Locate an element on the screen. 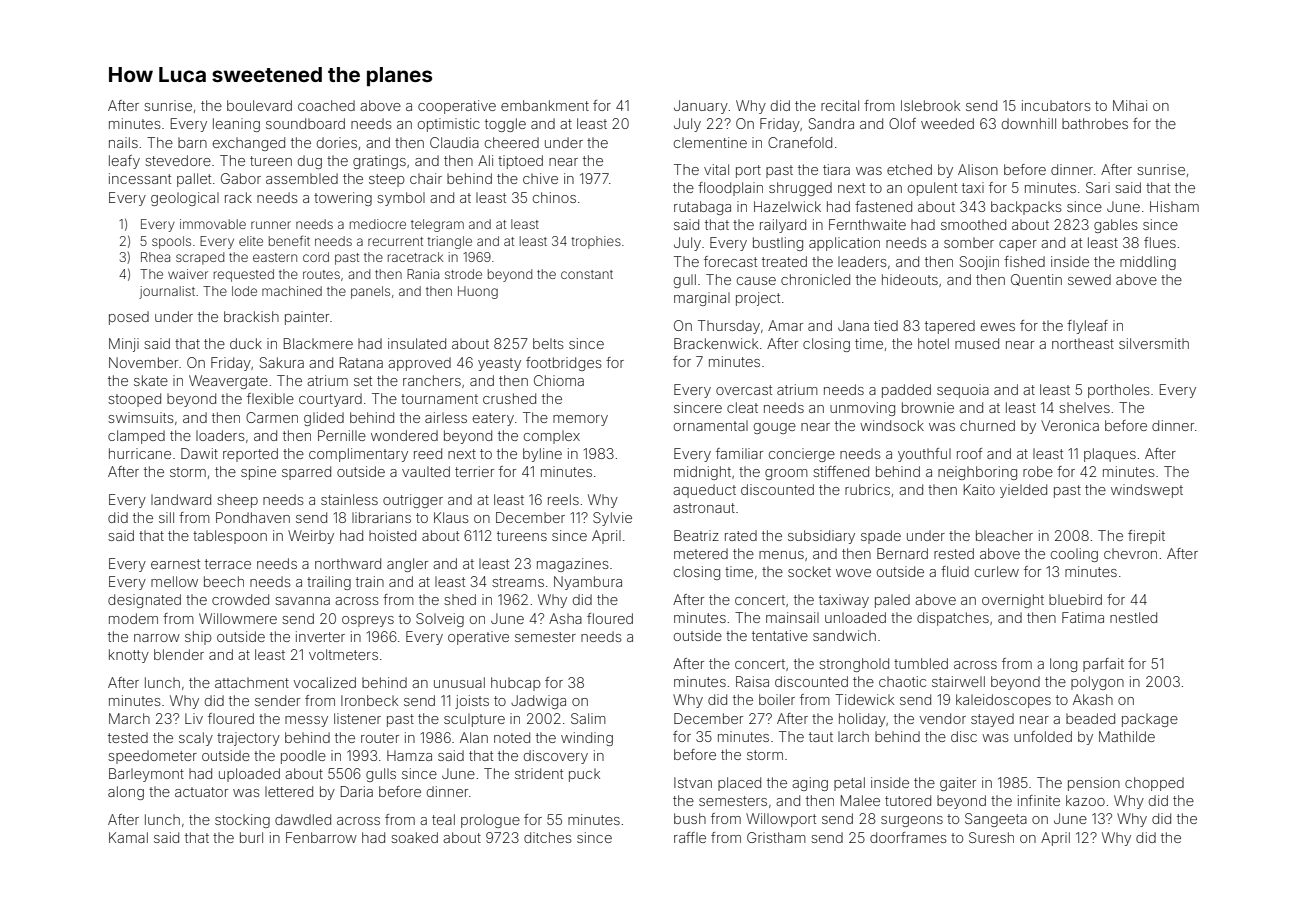 The width and height of the screenshot is (1308, 924). voltmeters is located at coordinates (343, 654).
